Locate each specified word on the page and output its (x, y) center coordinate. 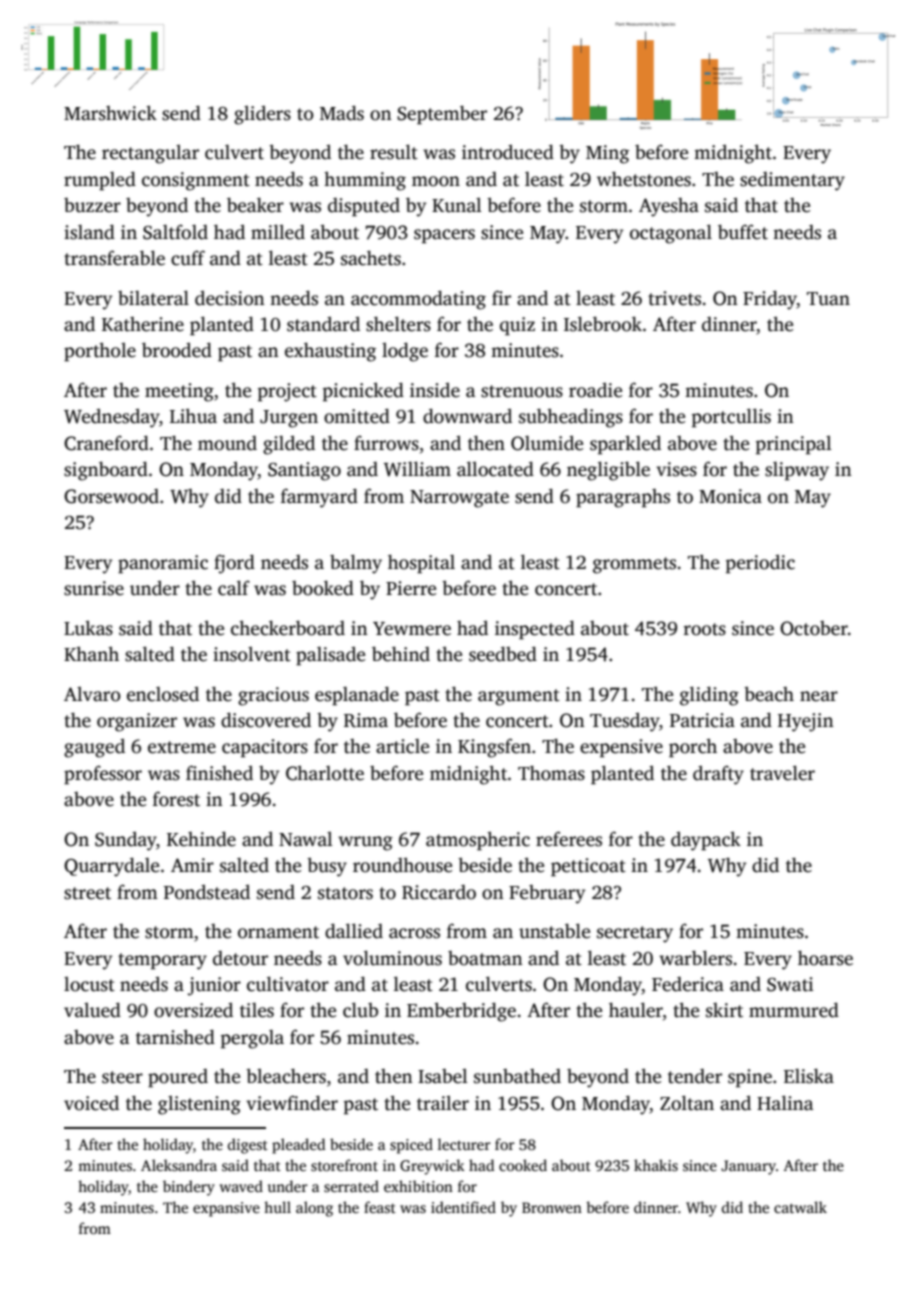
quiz (517, 326)
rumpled (100, 181)
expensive (621, 748)
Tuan (828, 299)
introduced (508, 152)
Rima (366, 720)
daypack (706, 841)
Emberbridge (461, 1012)
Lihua (193, 416)
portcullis (731, 418)
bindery (189, 1188)
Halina (785, 1103)
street (87, 893)
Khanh (91, 654)
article (402, 746)
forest (176, 799)
